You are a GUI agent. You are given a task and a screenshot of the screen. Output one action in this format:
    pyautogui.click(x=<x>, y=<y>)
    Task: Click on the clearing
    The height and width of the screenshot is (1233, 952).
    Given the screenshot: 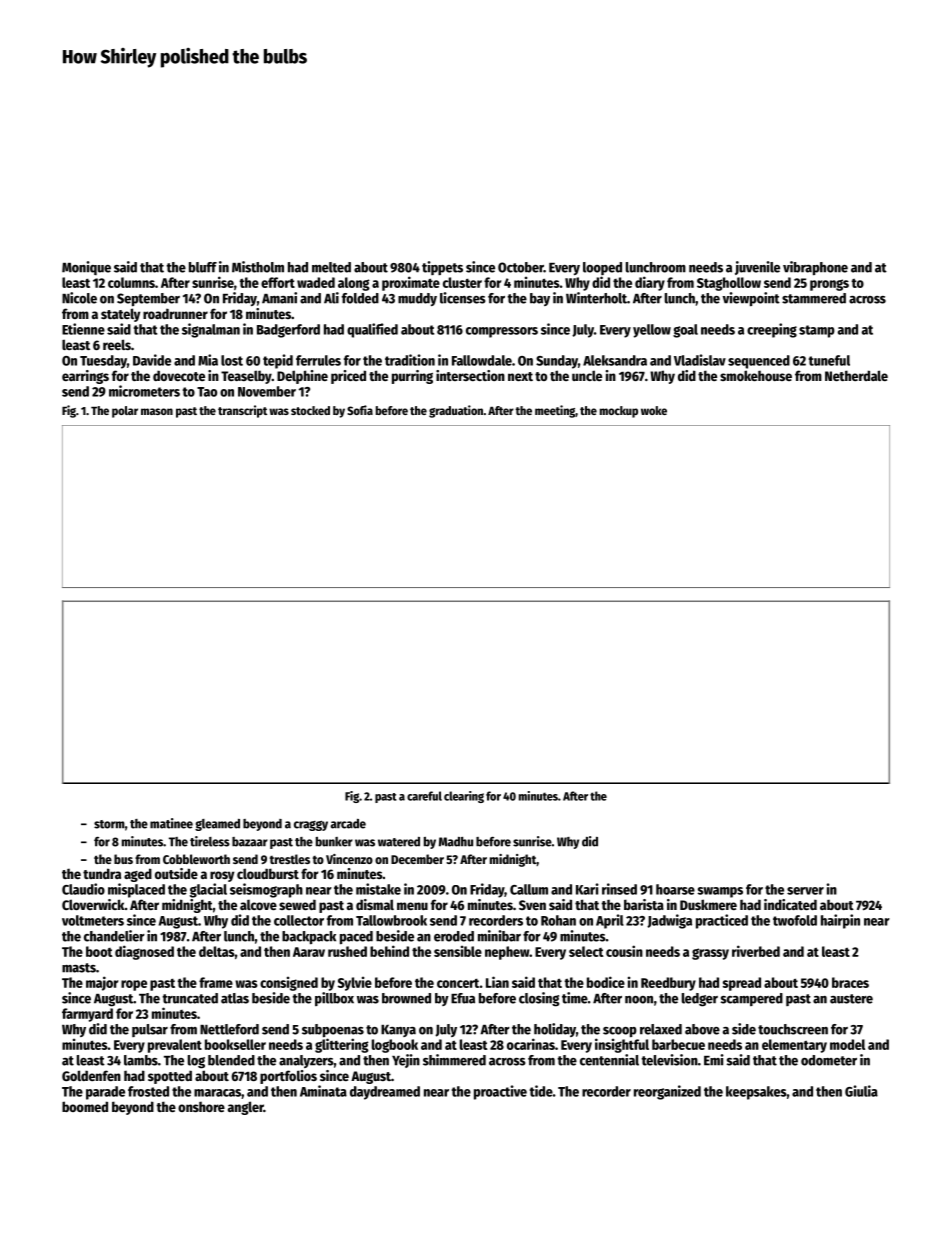 What is the action you would take?
    pyautogui.click(x=464, y=797)
